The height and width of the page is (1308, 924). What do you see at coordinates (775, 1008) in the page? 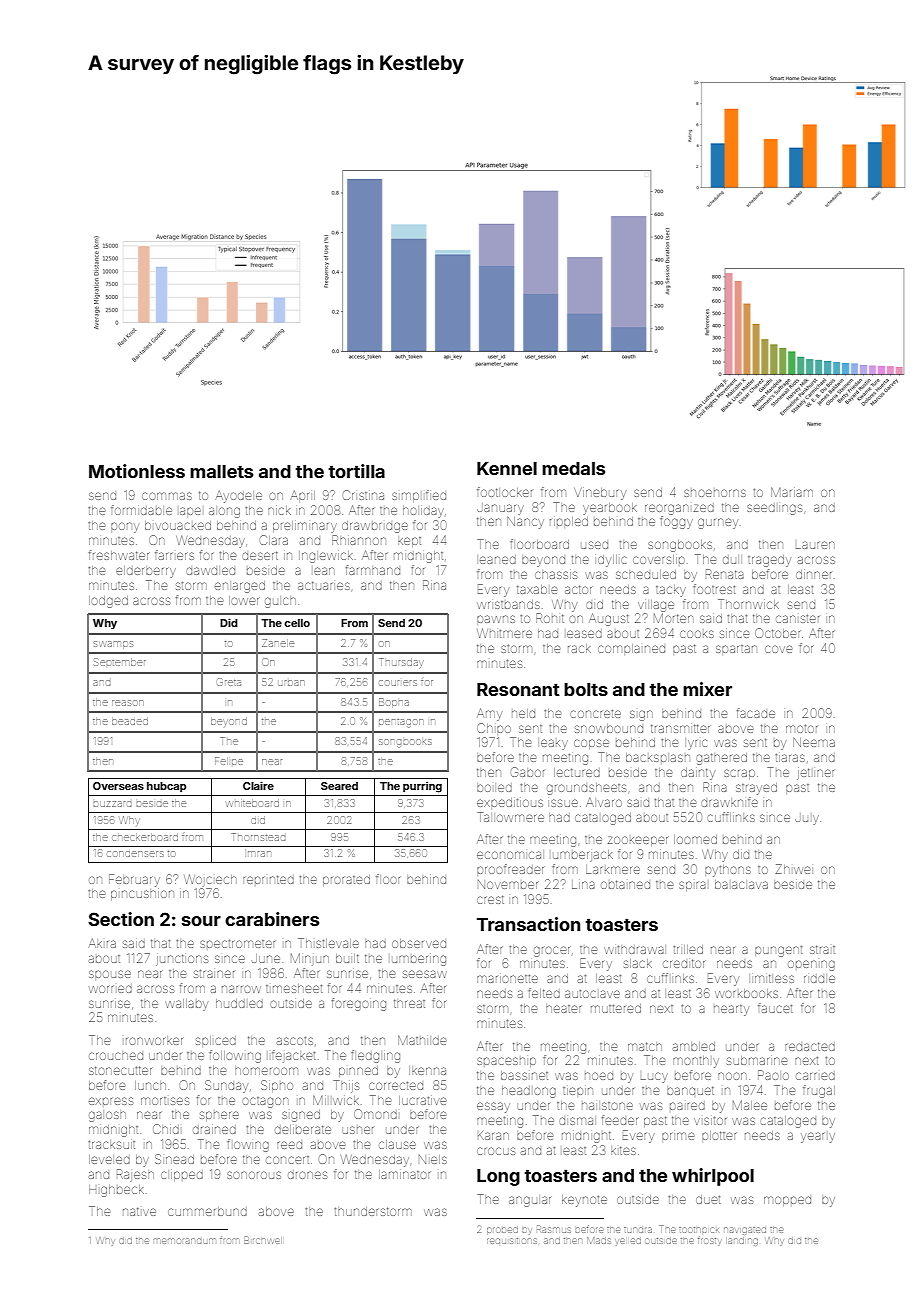
I see `faucet` at bounding box center [775, 1008].
